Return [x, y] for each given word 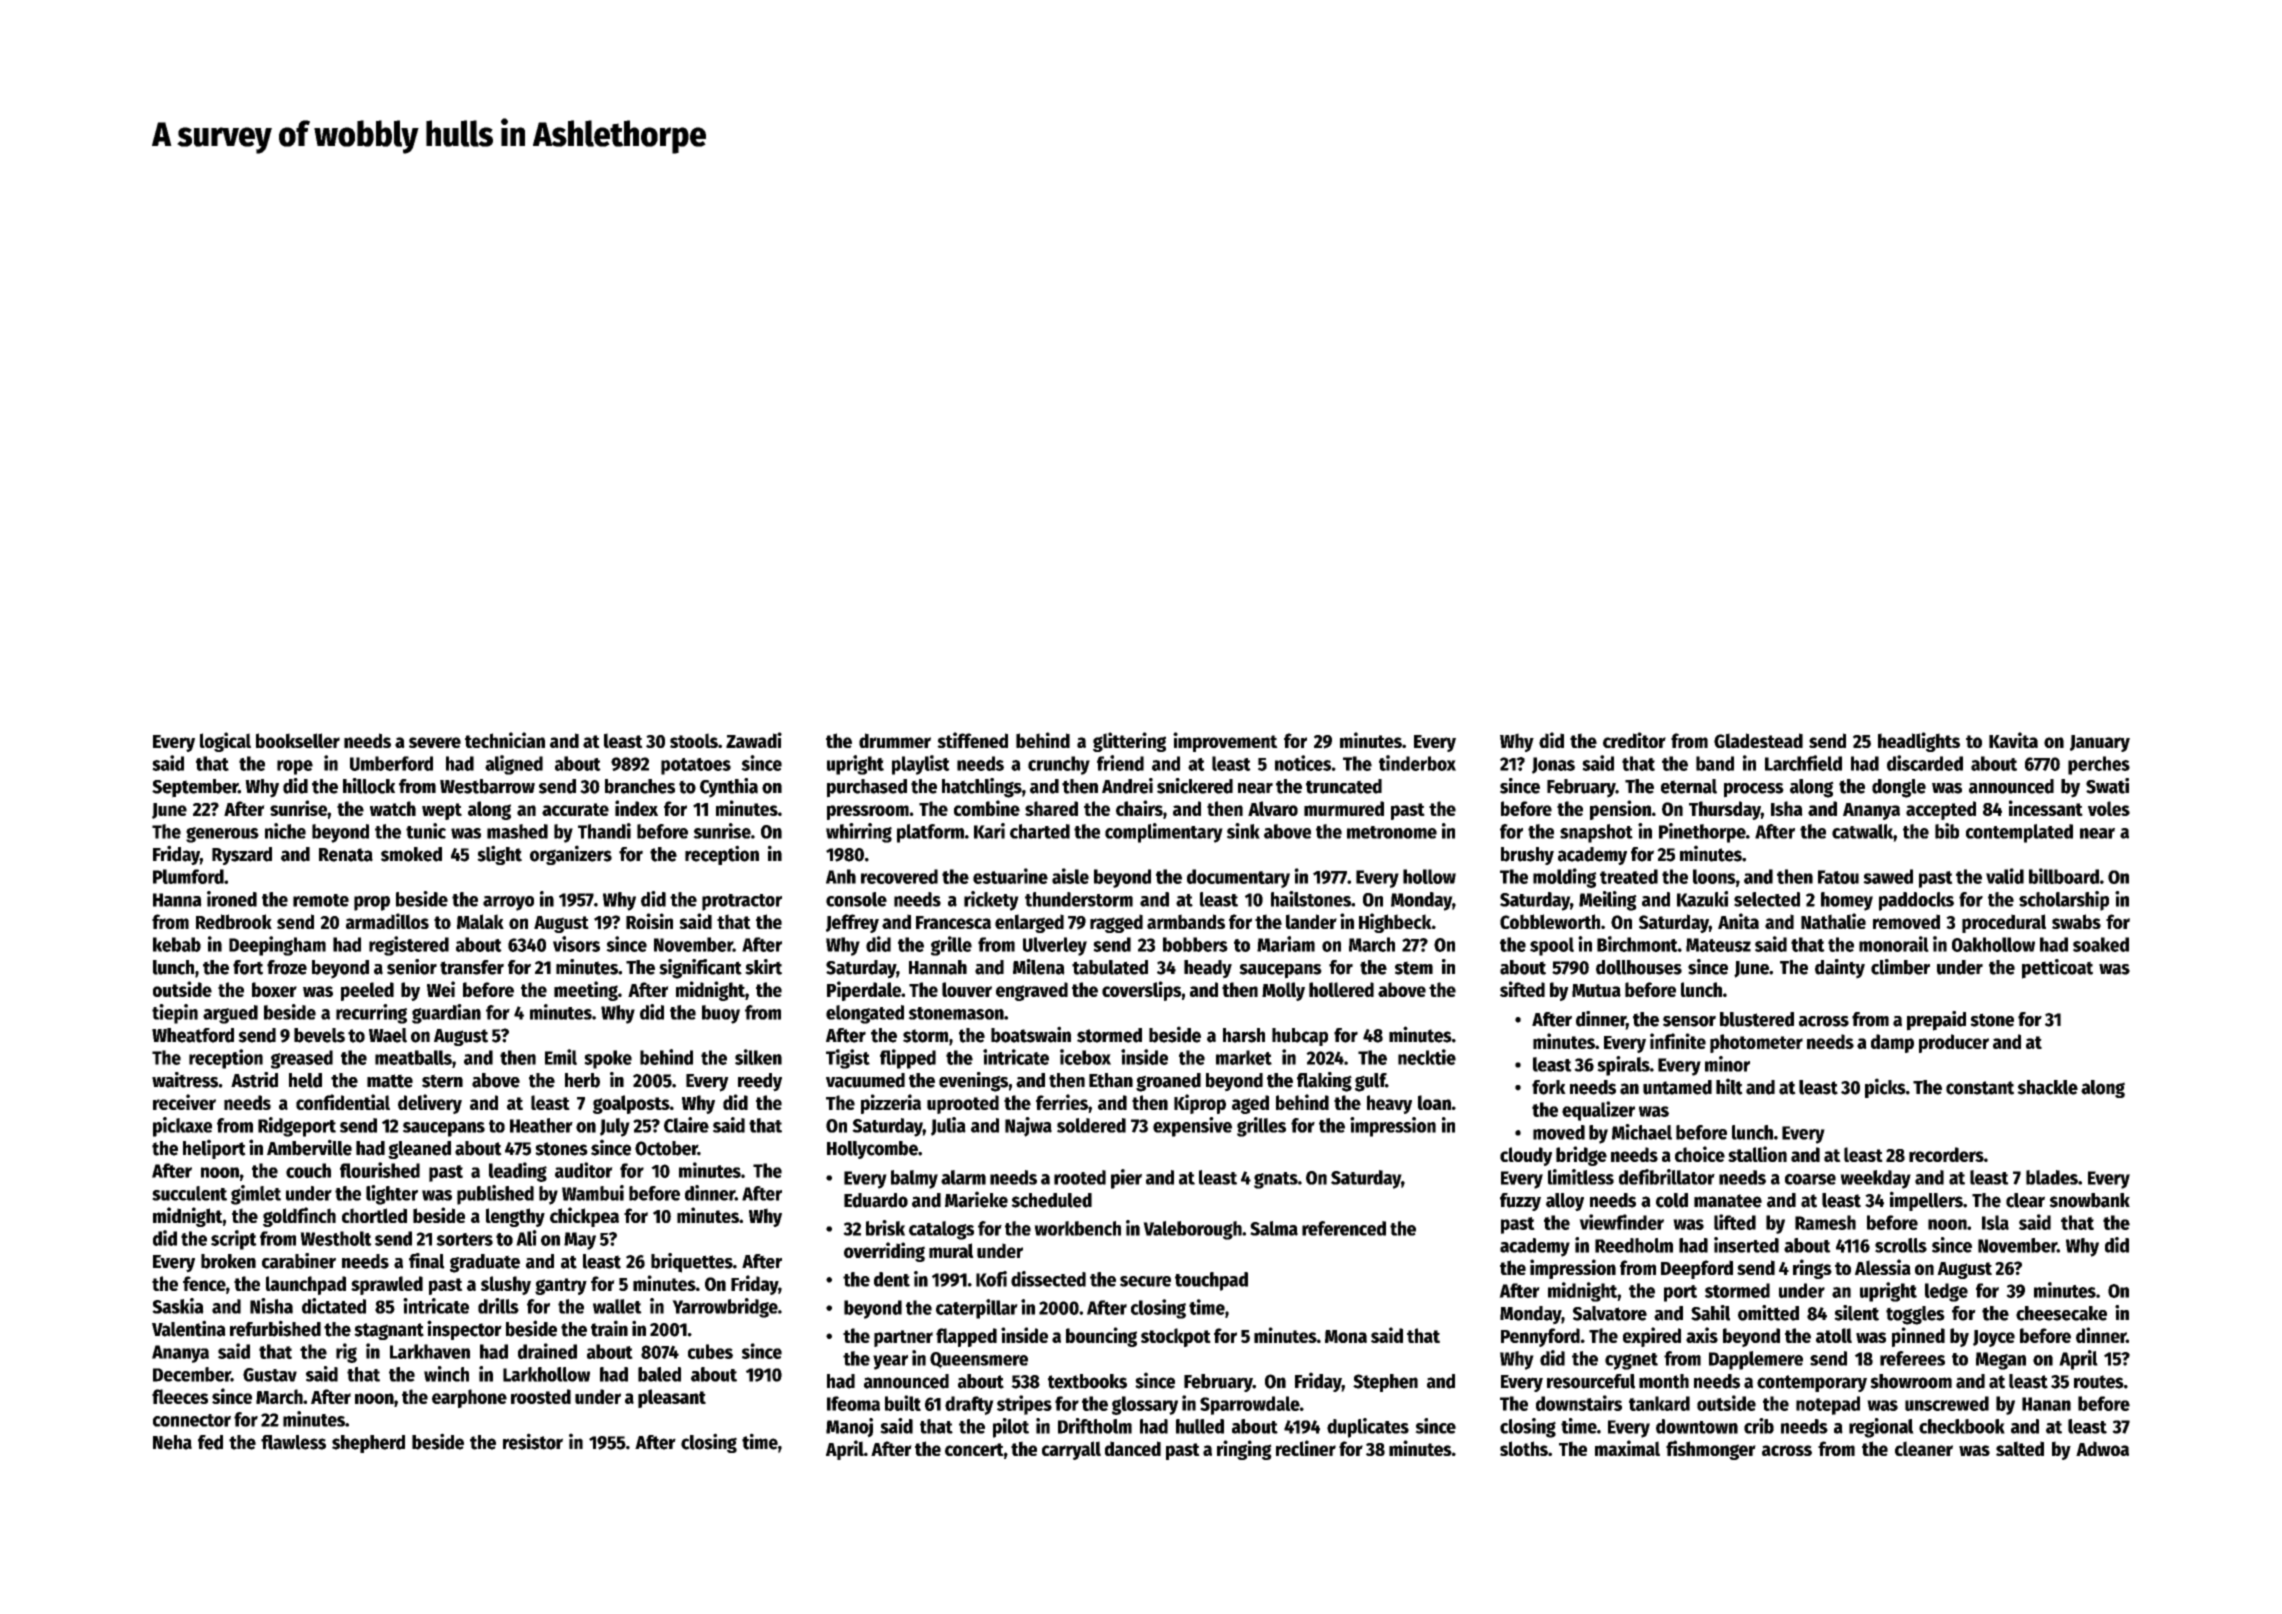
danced [1133, 1448]
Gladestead [1758, 740]
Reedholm [1634, 1245]
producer [1954, 1043]
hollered [1341, 989]
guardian [446, 1014]
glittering [1129, 742]
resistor [533, 1441]
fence [204, 1283]
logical [225, 742]
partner [903, 1338]
